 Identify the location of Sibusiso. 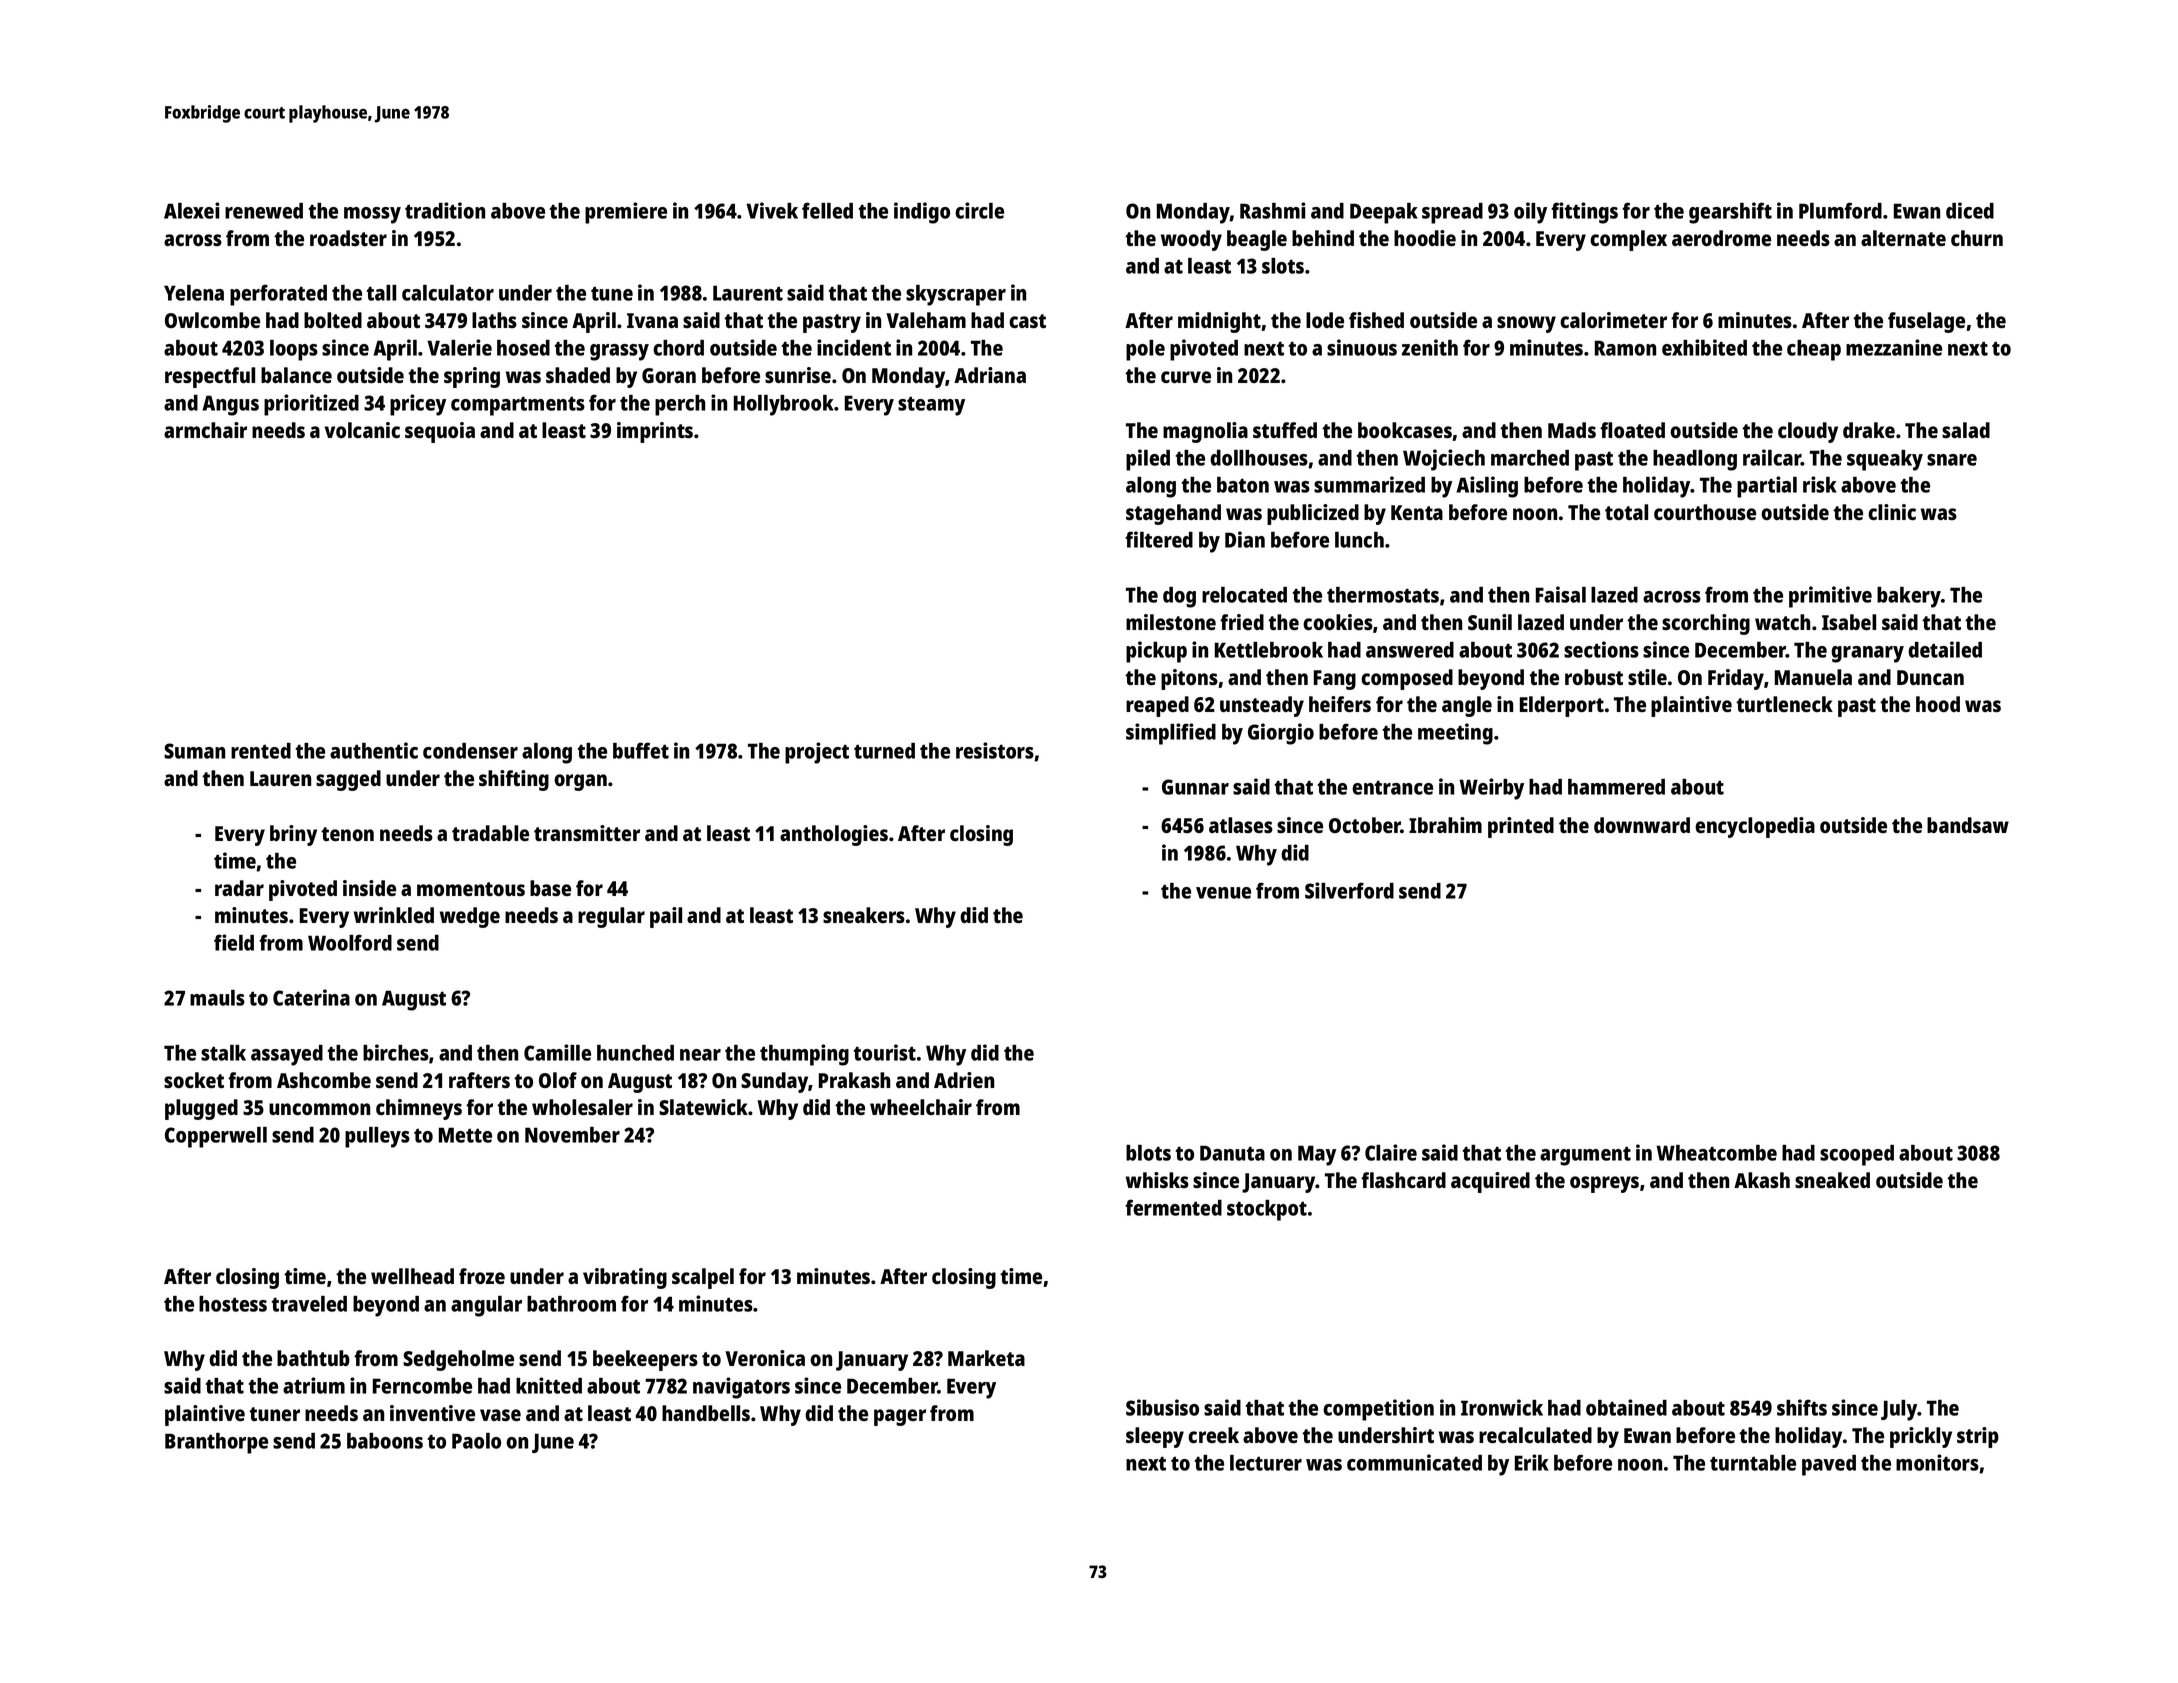
(1162, 1407).
